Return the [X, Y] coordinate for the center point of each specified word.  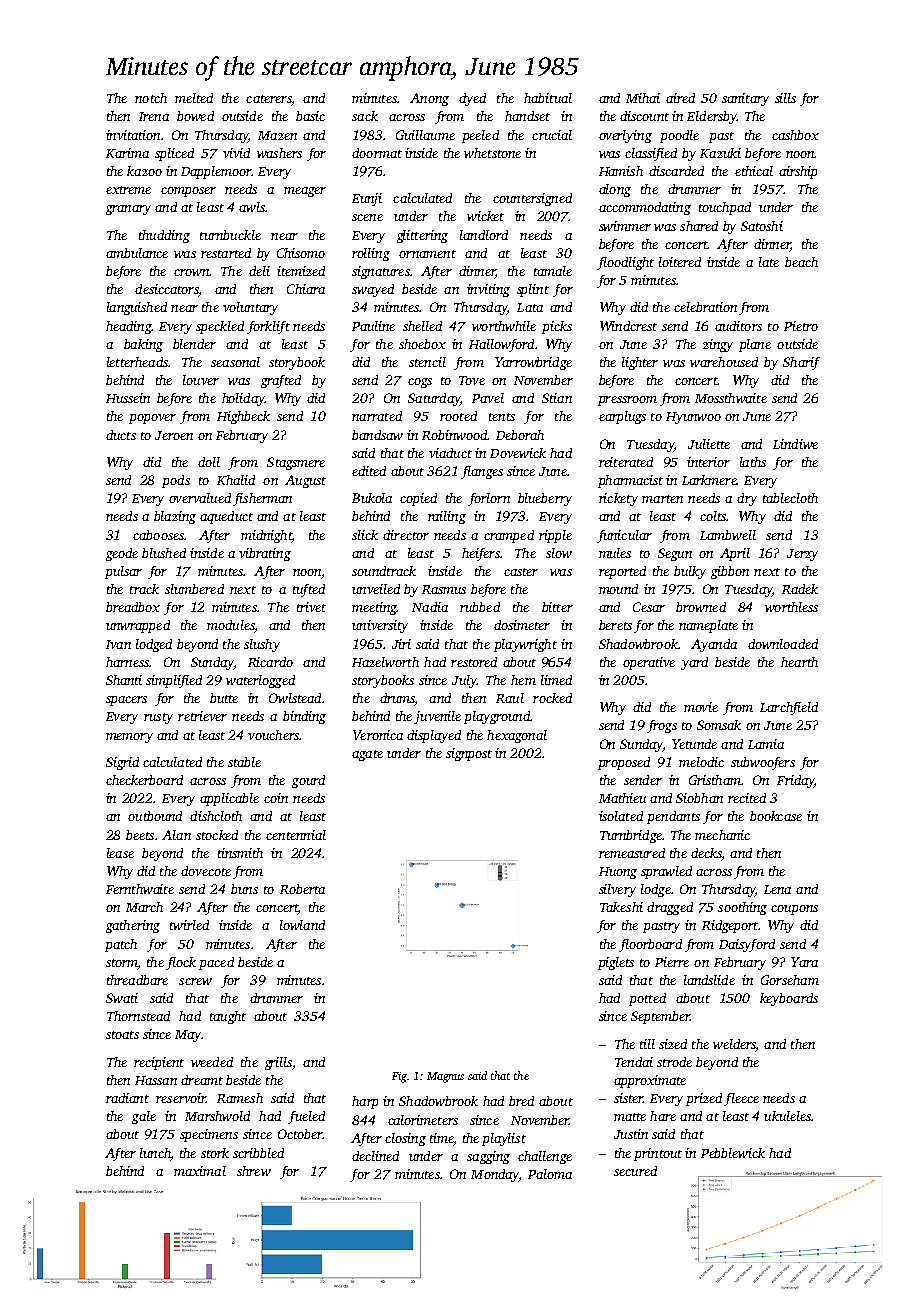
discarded [676, 171]
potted [647, 999]
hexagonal [517, 736]
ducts [121, 435]
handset [527, 116]
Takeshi [621, 907]
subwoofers [763, 763]
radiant [127, 1098]
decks [706, 853]
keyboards [789, 999]
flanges [482, 472]
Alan [176, 835]
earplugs [622, 417]
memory [129, 738]
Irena [154, 116]
